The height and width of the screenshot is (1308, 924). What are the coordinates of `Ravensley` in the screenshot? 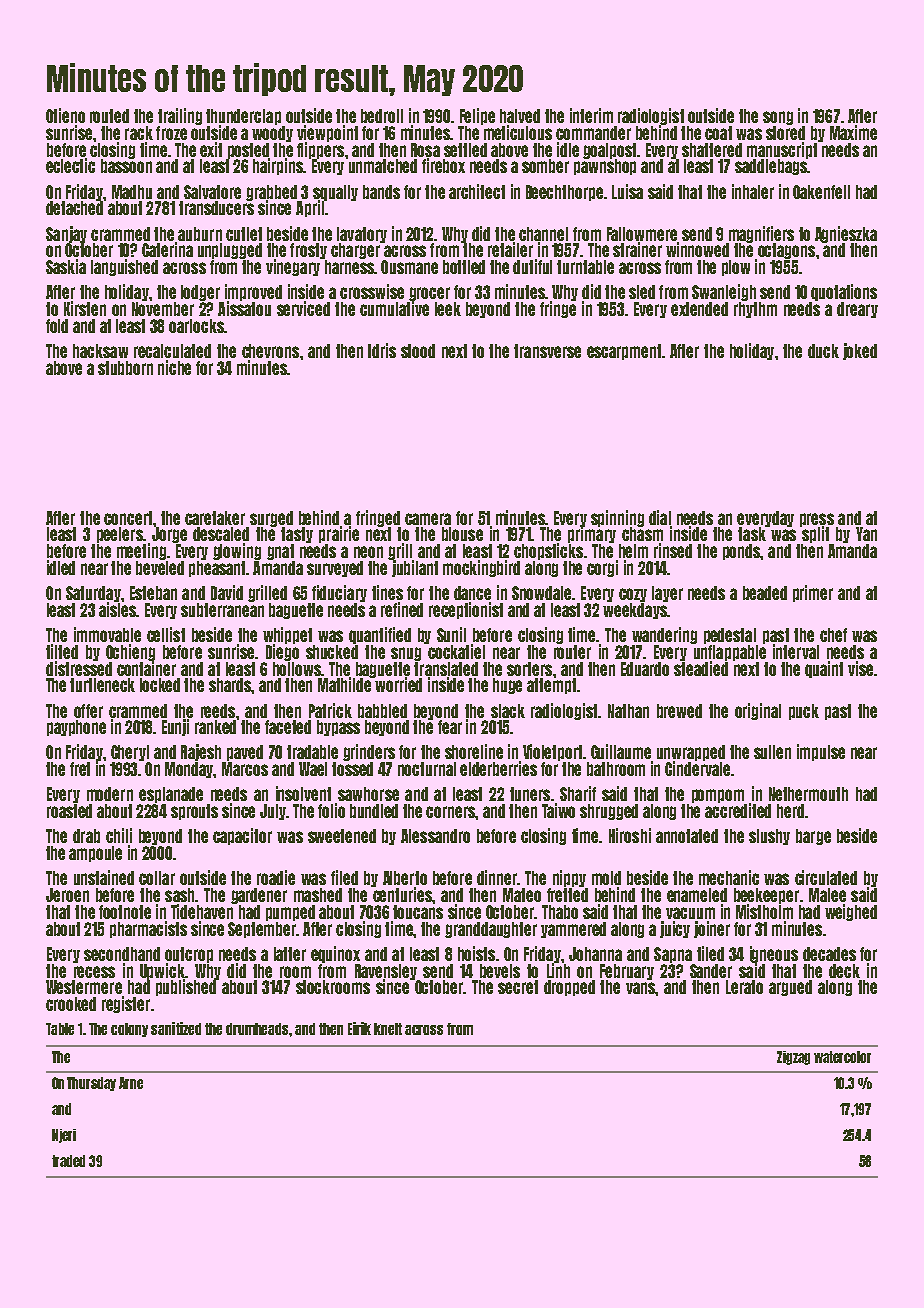 It's located at (386, 972).
